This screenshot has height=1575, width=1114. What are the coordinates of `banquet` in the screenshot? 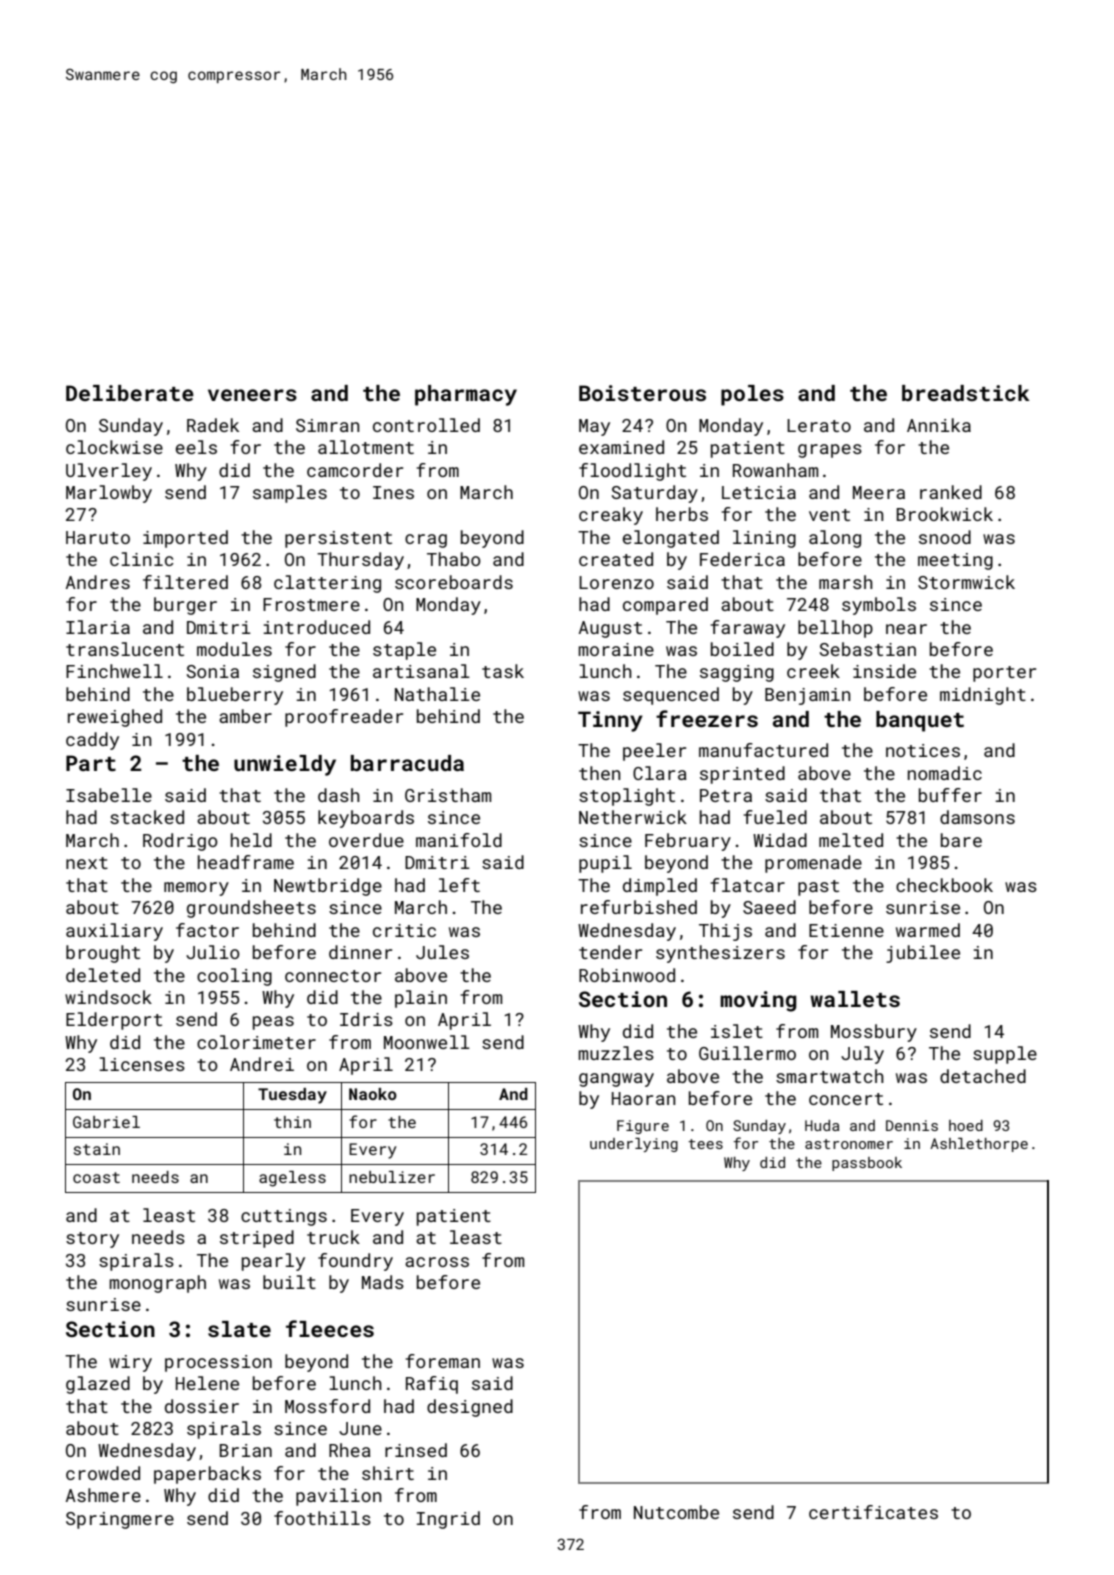 It's located at (920, 721).
